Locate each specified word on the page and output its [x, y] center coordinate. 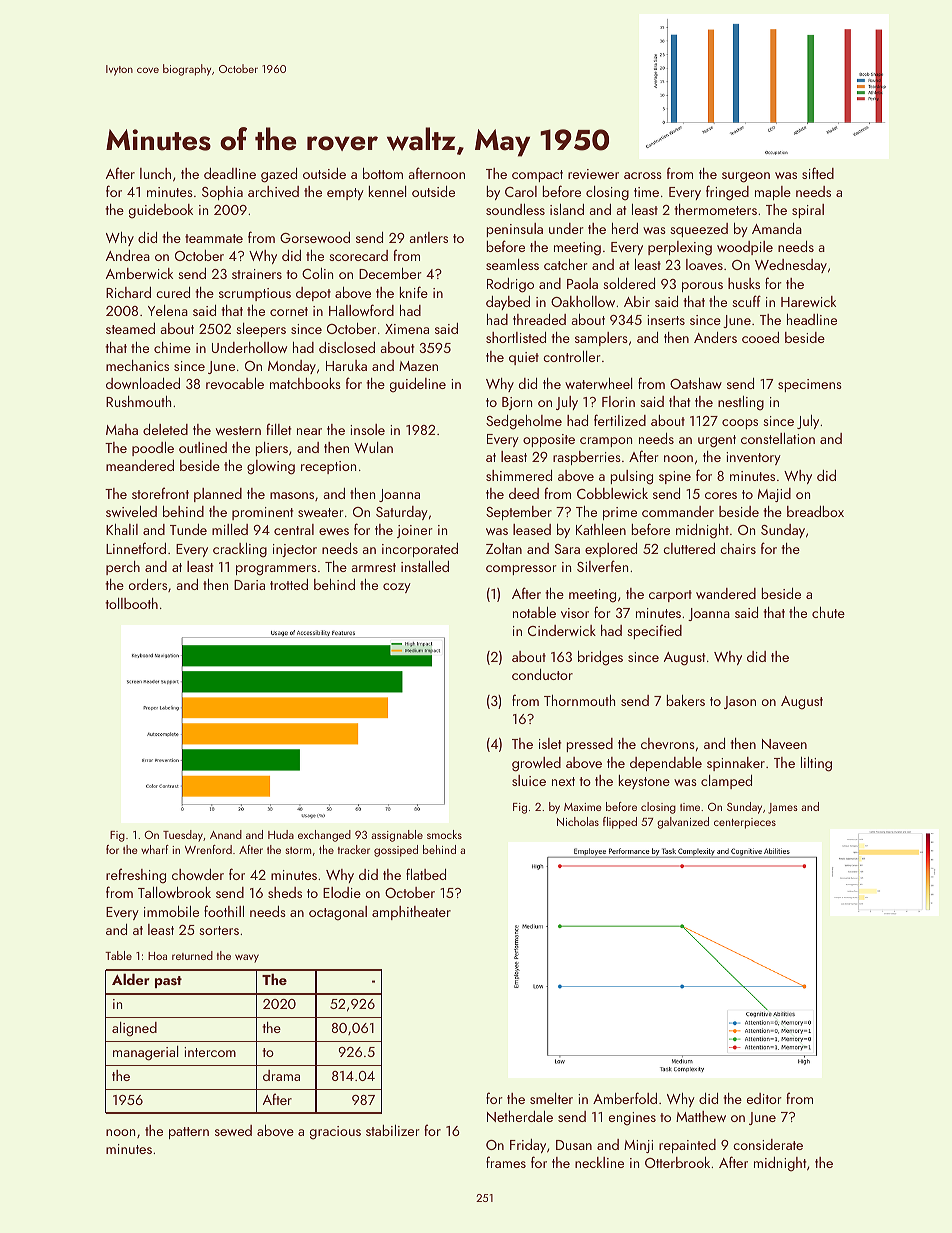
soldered [629, 283]
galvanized [683, 823]
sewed [233, 1130]
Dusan [574, 1145]
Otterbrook [677, 1162]
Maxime [582, 807]
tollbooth [131, 603]
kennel [387, 191]
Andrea [128, 255]
